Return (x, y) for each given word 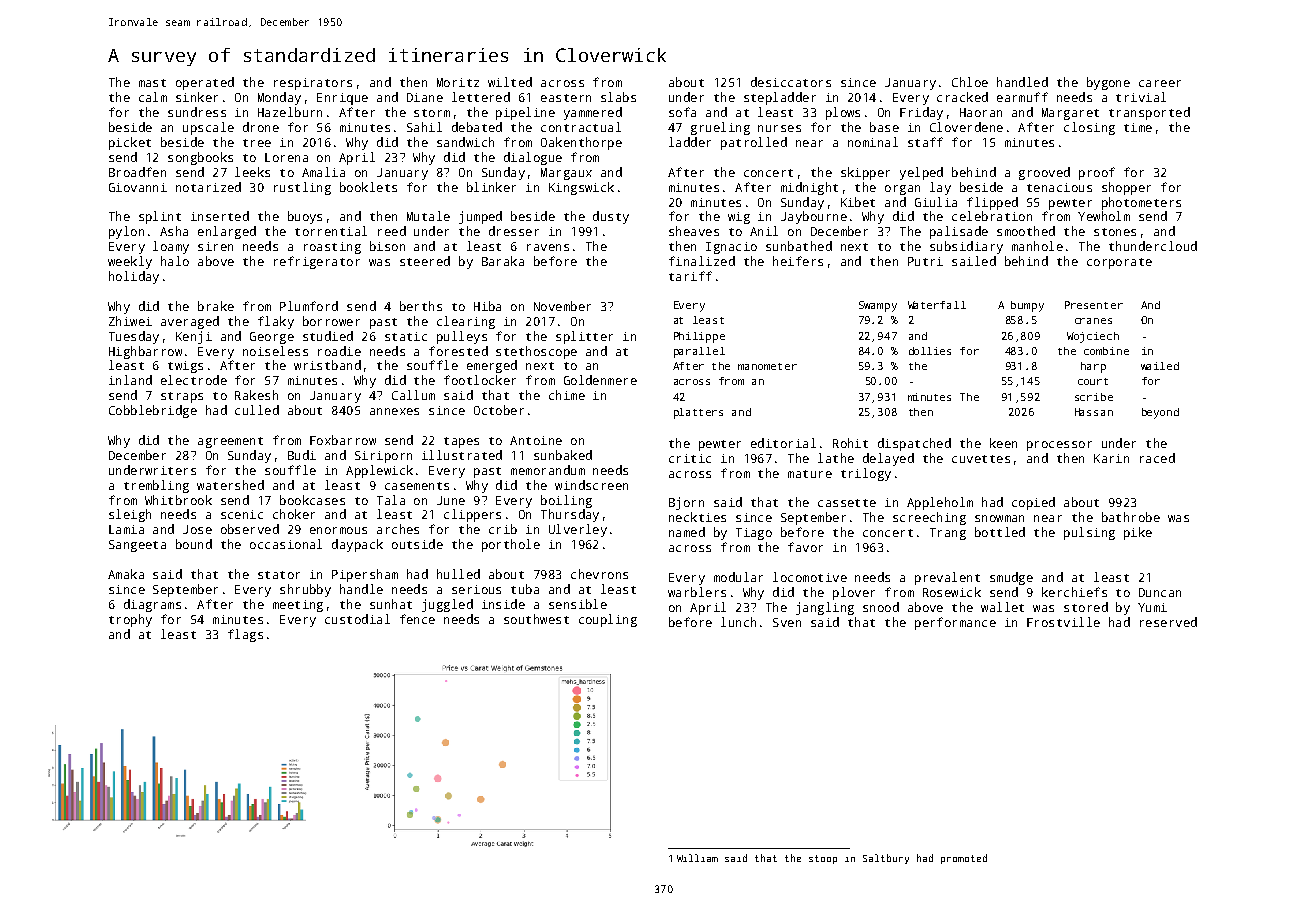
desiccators (791, 82)
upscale (208, 128)
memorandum (548, 470)
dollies (930, 351)
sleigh (130, 515)
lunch (738, 622)
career (1160, 83)
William (697, 858)
